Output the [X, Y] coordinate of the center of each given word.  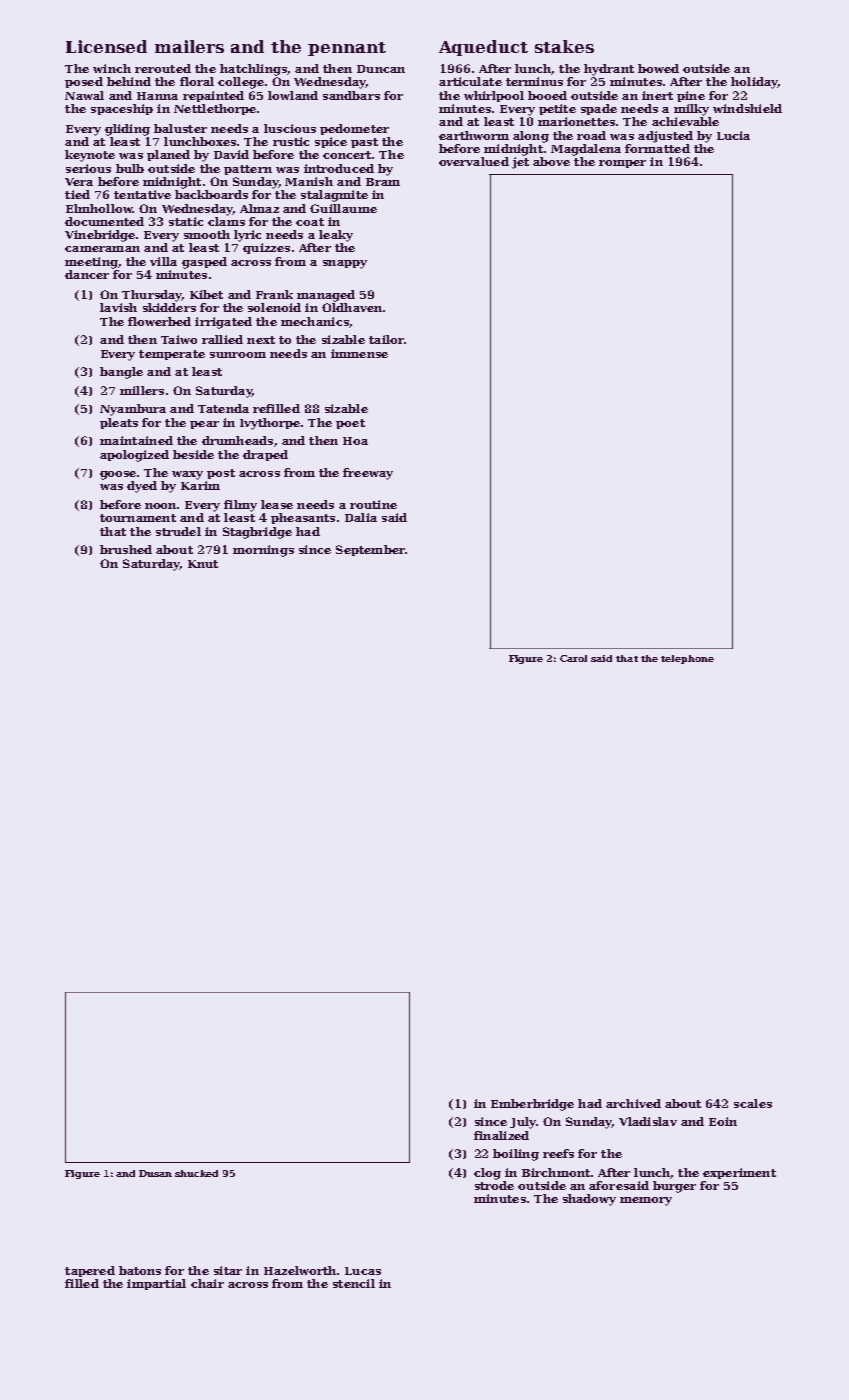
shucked [196, 1173]
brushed [126, 549]
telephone [687, 659]
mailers [189, 46]
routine [373, 504]
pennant [347, 49]
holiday [754, 83]
